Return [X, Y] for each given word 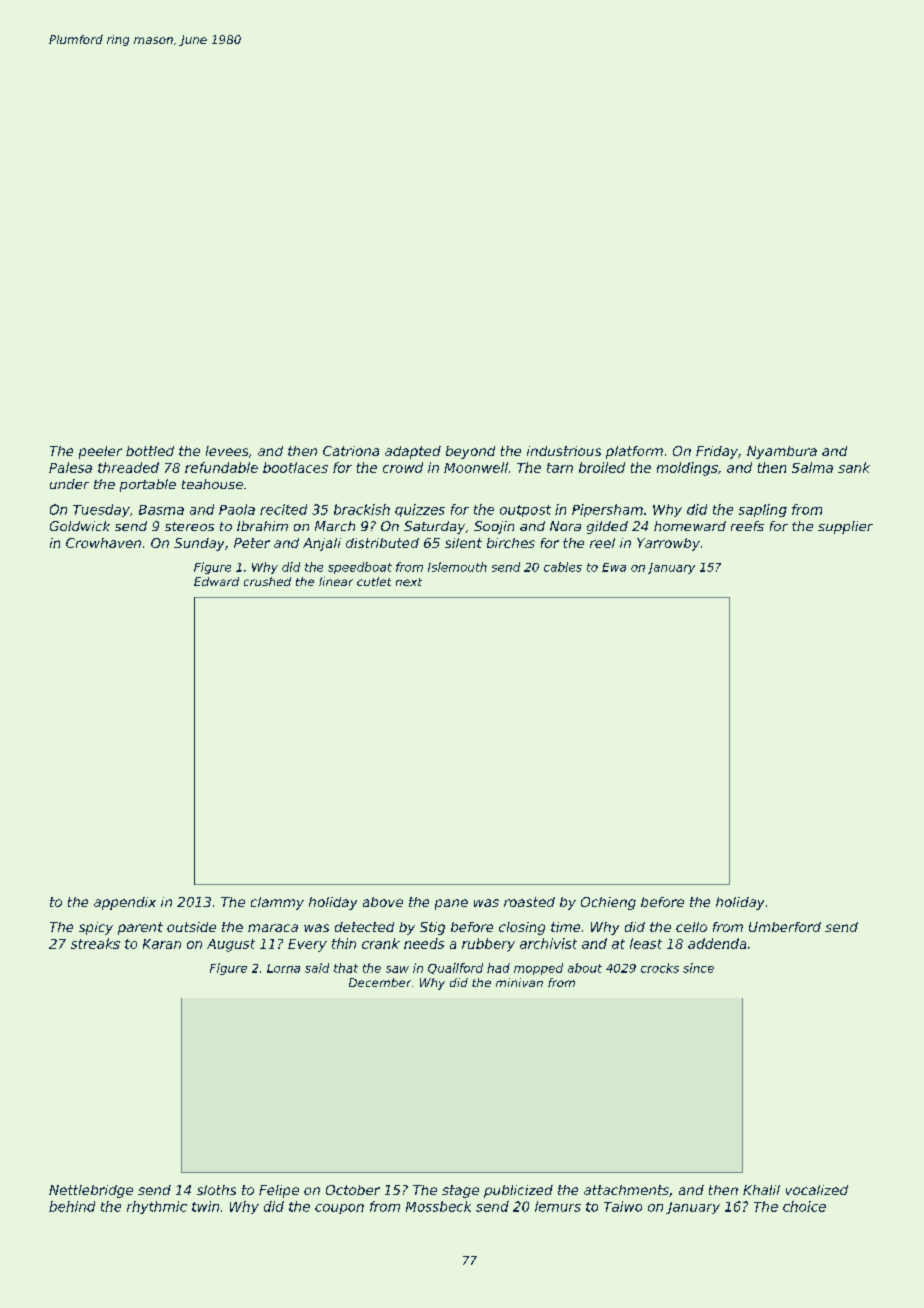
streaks [95, 943]
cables [563, 567]
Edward [216, 581]
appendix [125, 903]
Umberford [785, 927]
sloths [216, 1190]
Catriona [351, 451]
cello [691, 927]
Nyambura [782, 452]
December [380, 982]
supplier [845, 527]
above [383, 902]
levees [227, 451]
